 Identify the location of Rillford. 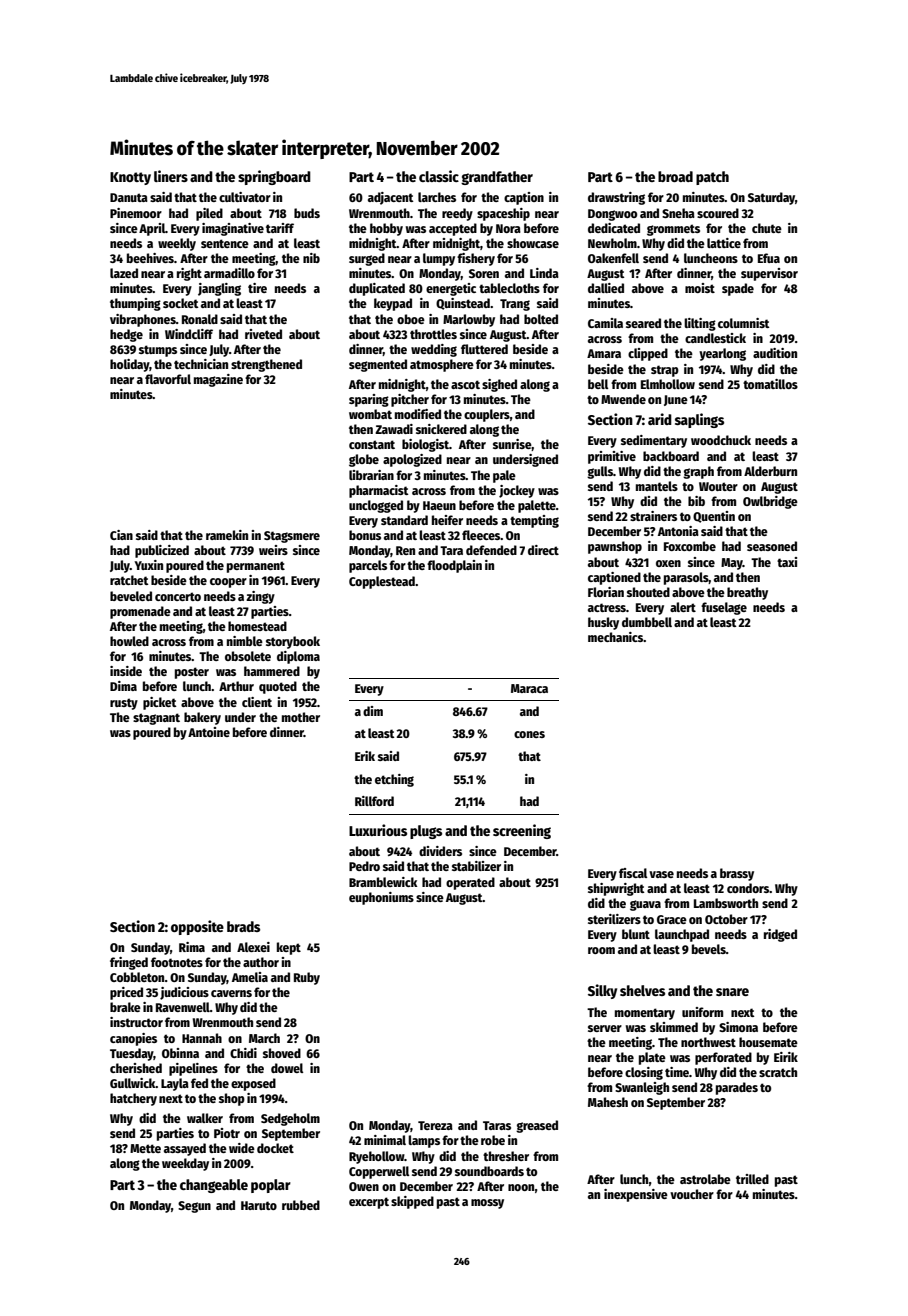
(374, 801).
